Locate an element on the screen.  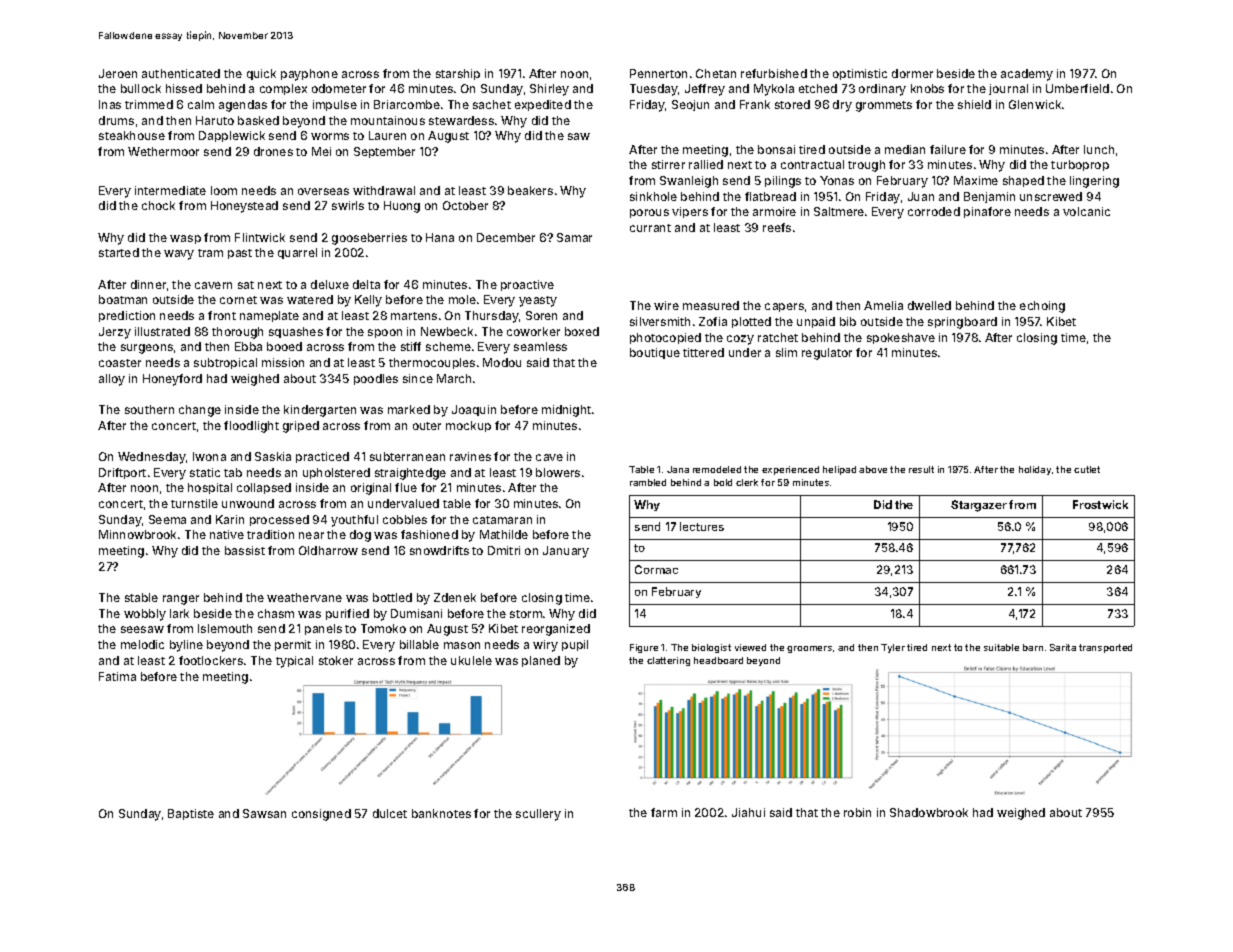
Baptiste is located at coordinates (191, 814).
